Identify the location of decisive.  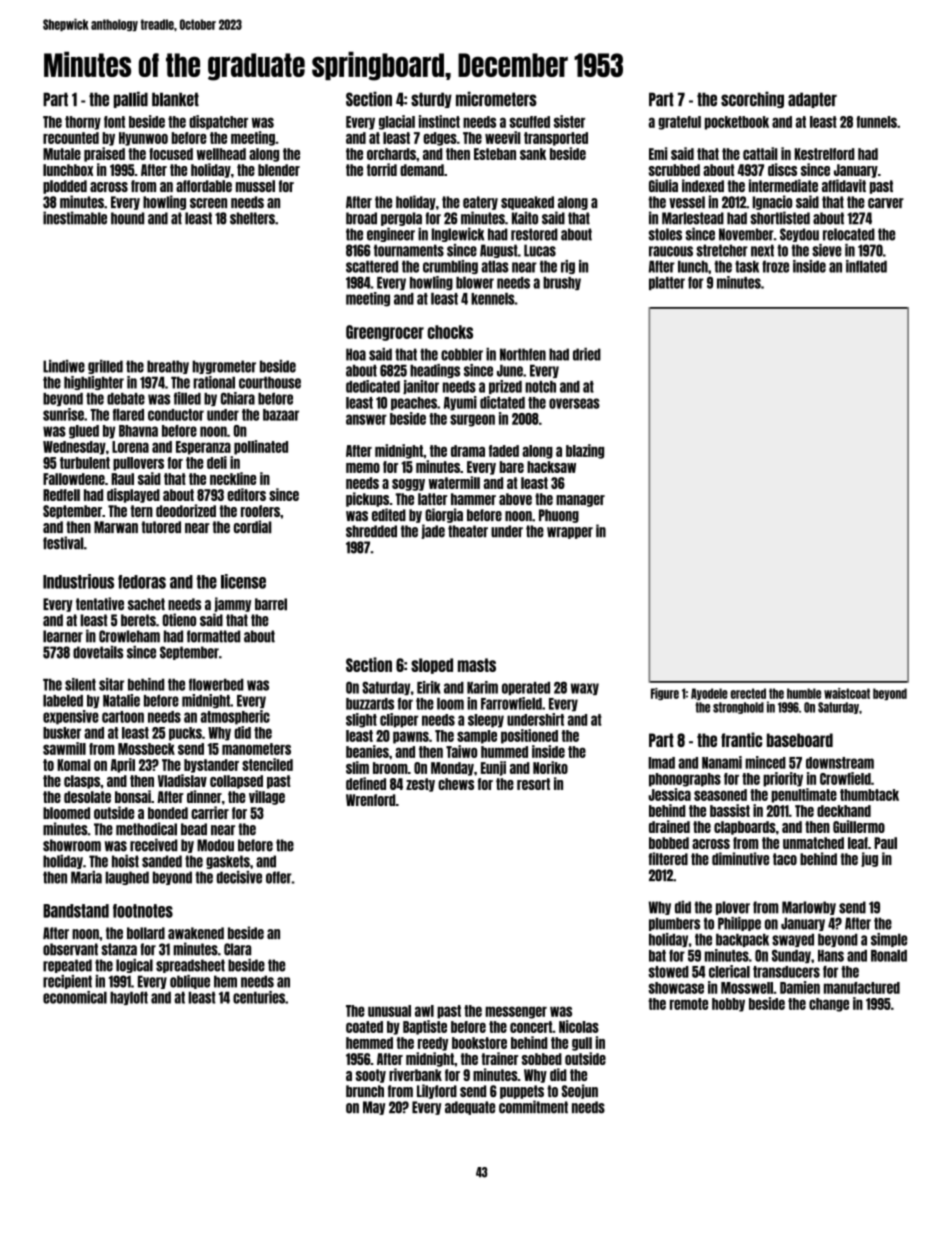
(239, 877).
